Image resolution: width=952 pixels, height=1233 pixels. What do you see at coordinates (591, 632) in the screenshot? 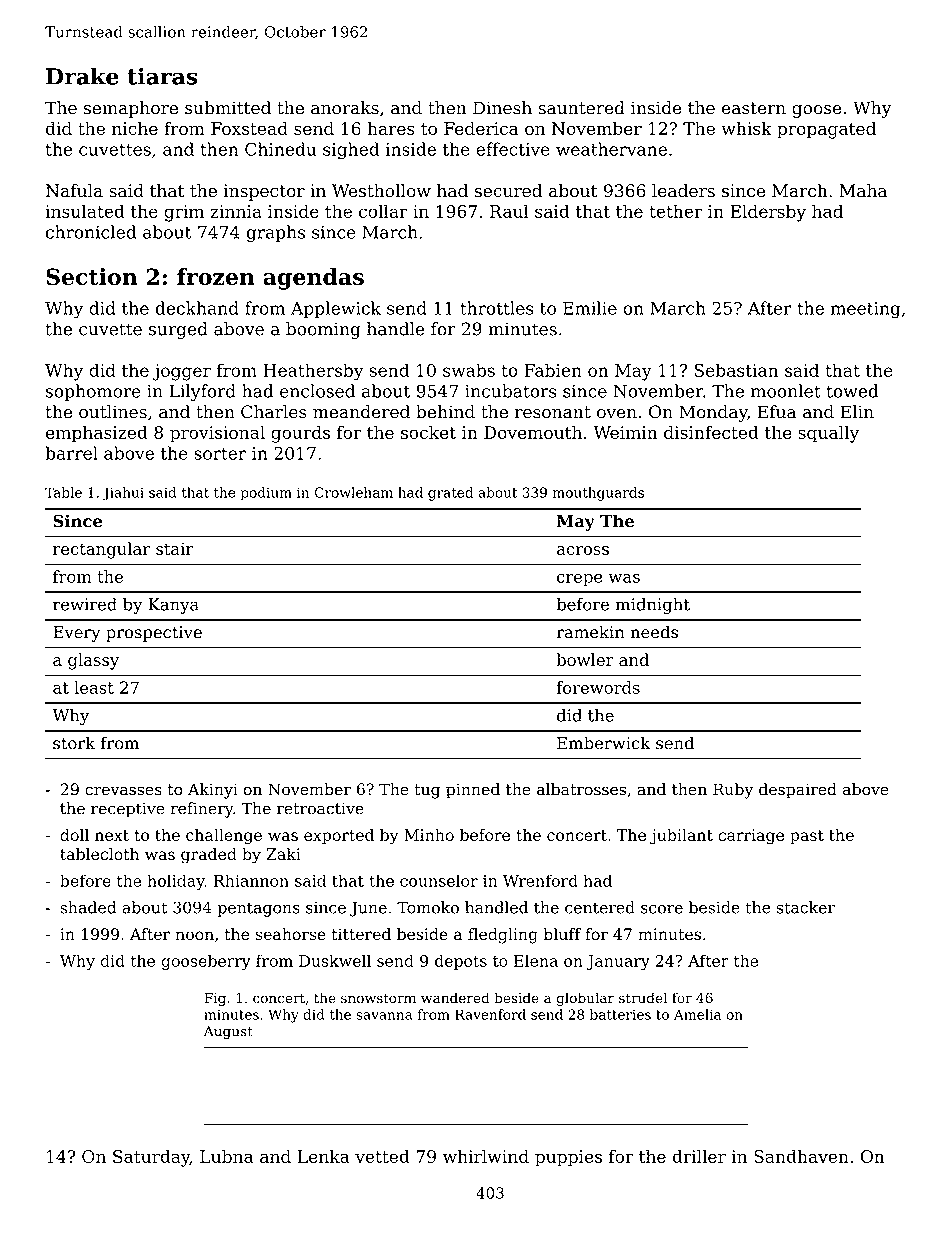
I see `ramekin` at bounding box center [591, 632].
